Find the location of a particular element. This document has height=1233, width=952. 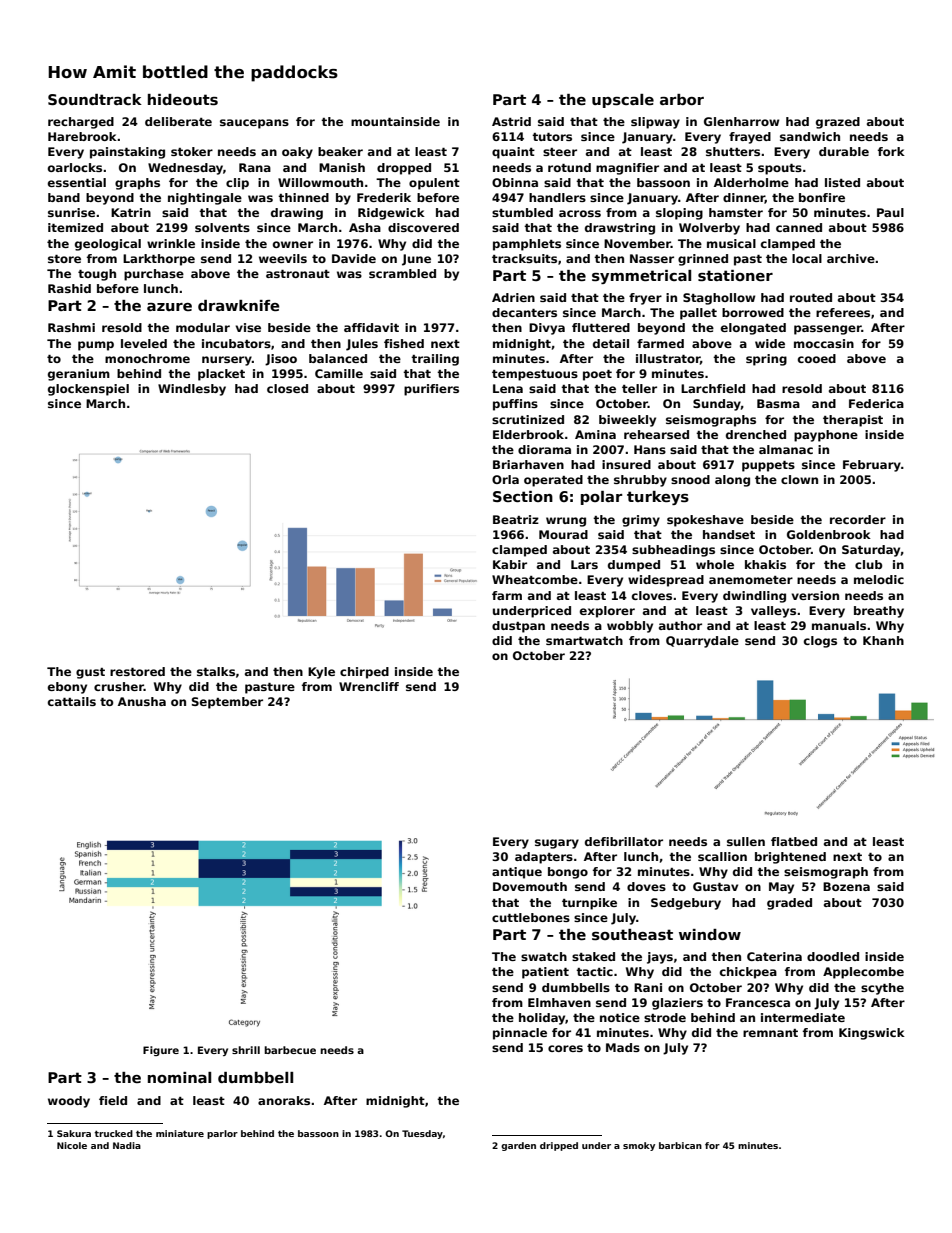

routed is located at coordinates (811, 297).
